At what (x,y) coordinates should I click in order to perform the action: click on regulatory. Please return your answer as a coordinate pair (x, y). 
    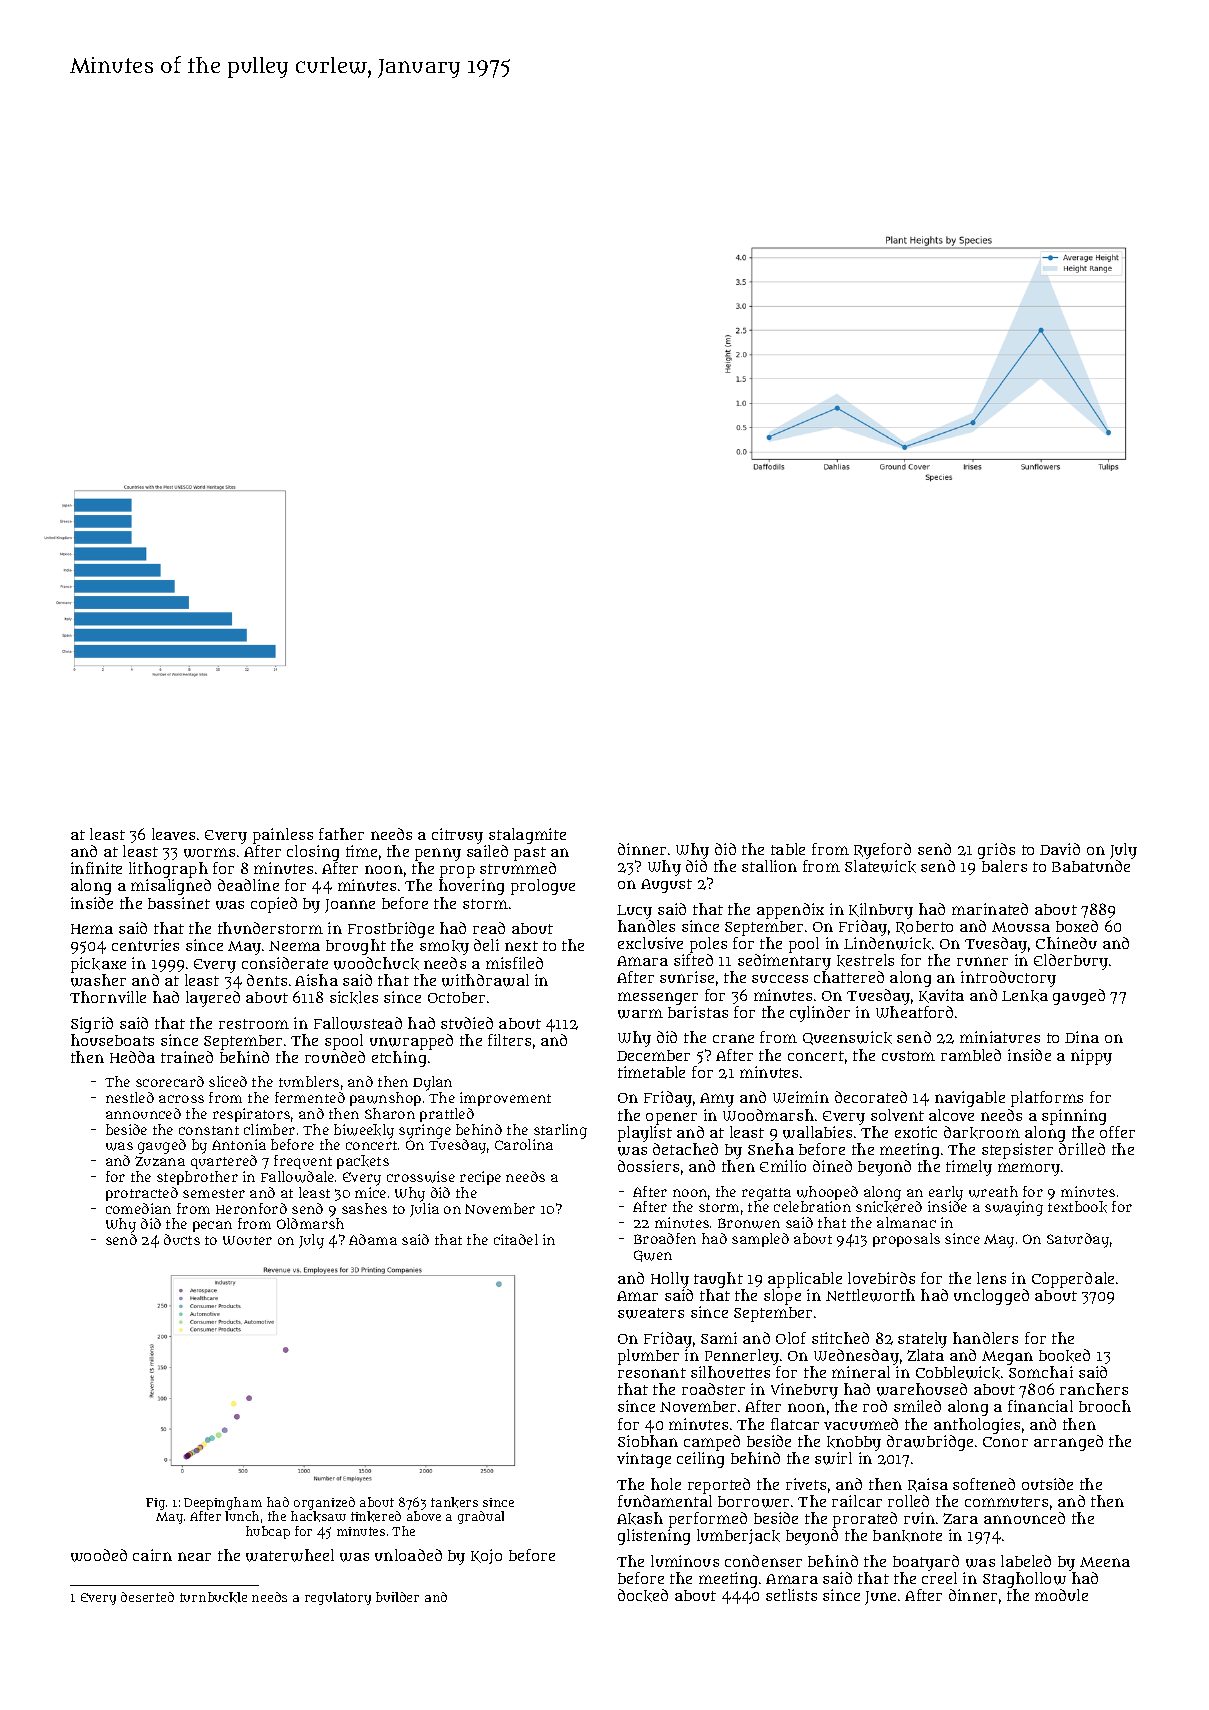
    Looking at the image, I should click on (338, 1598).
